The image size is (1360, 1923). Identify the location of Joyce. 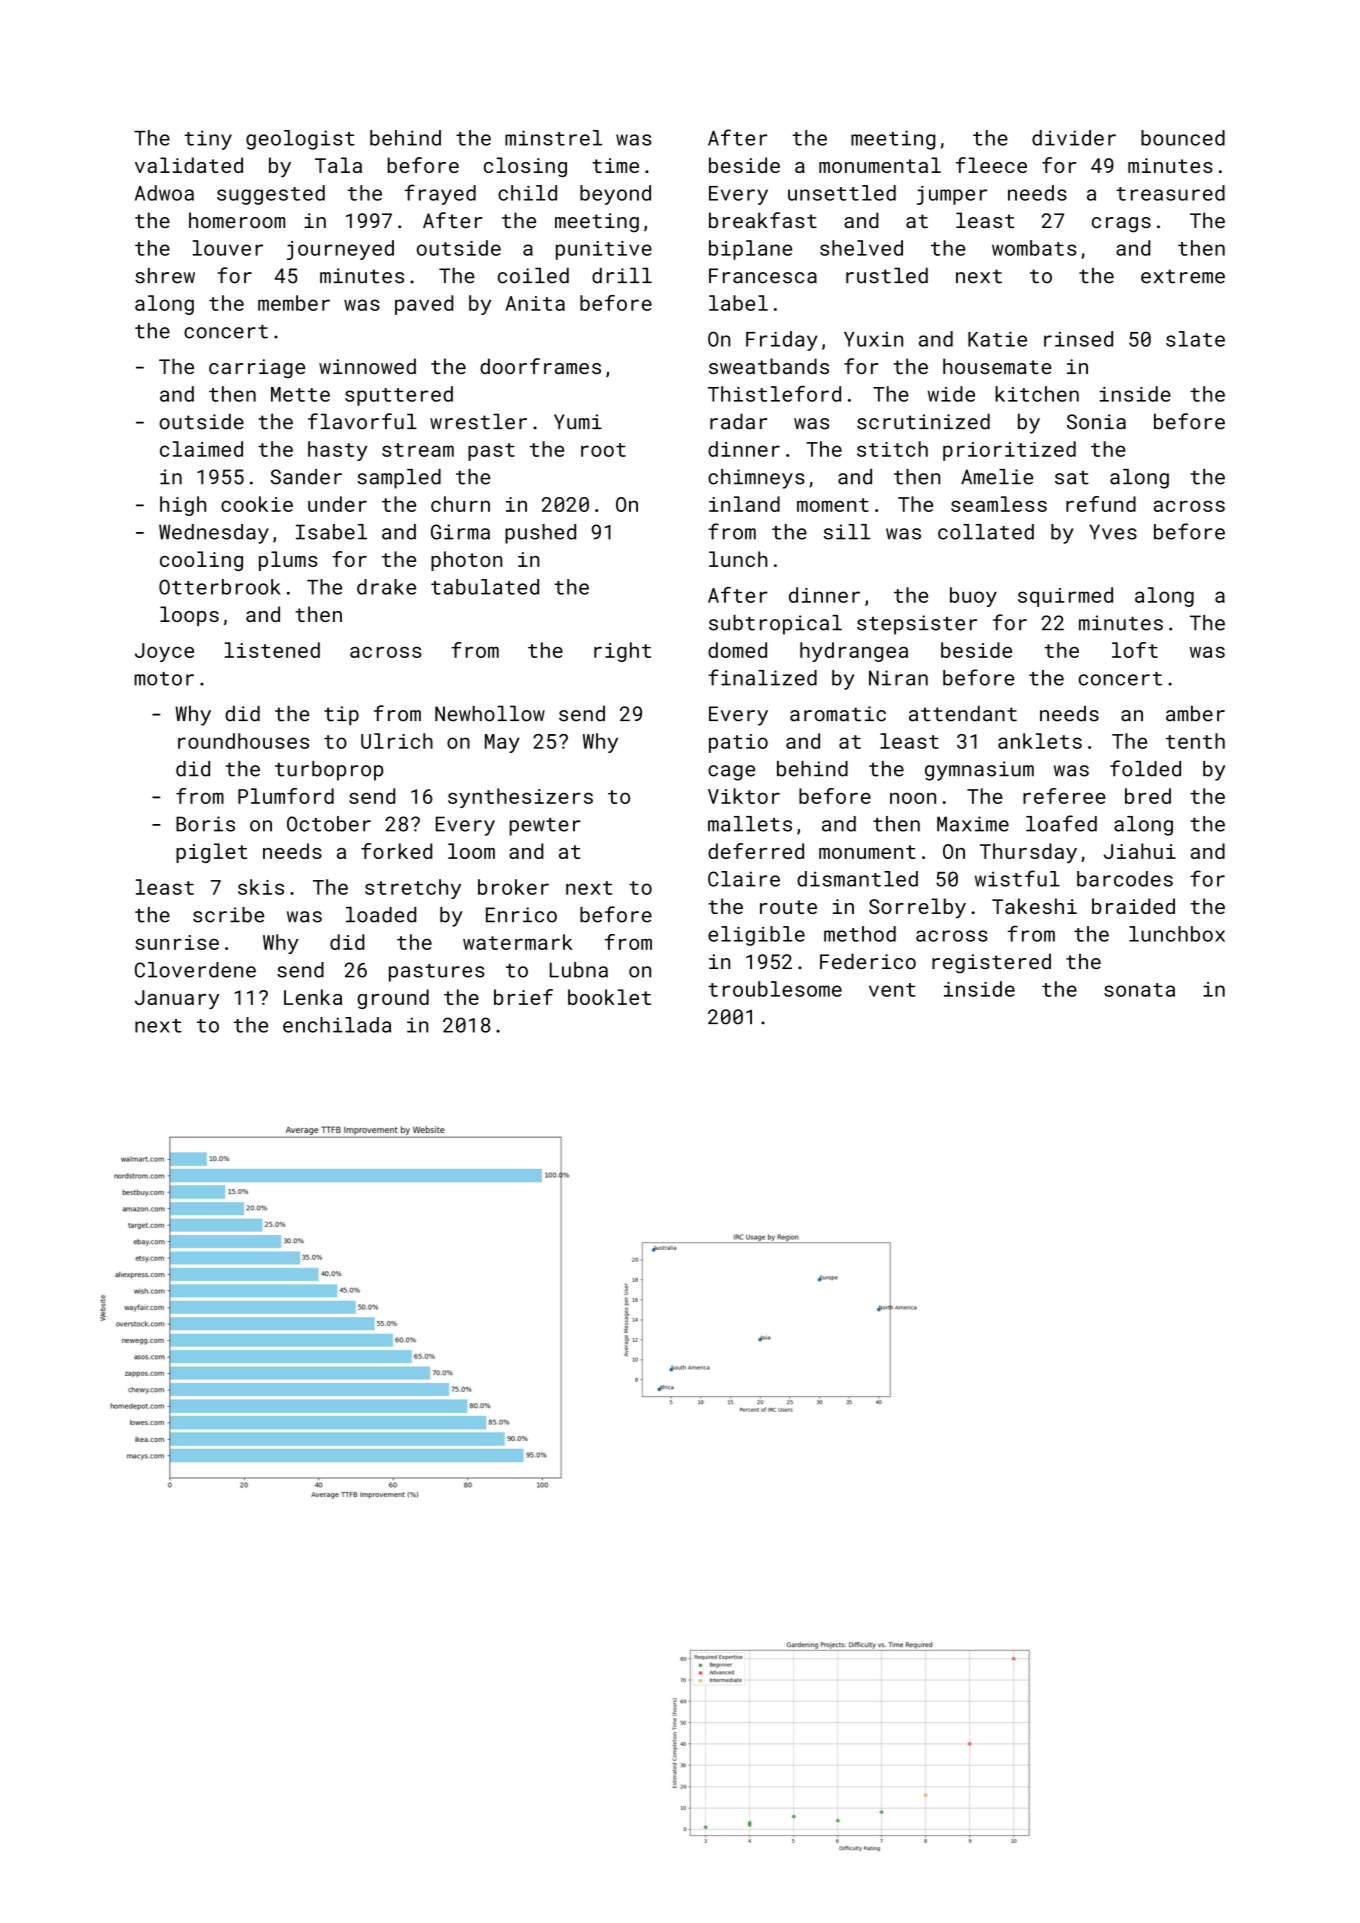
(164, 652).
